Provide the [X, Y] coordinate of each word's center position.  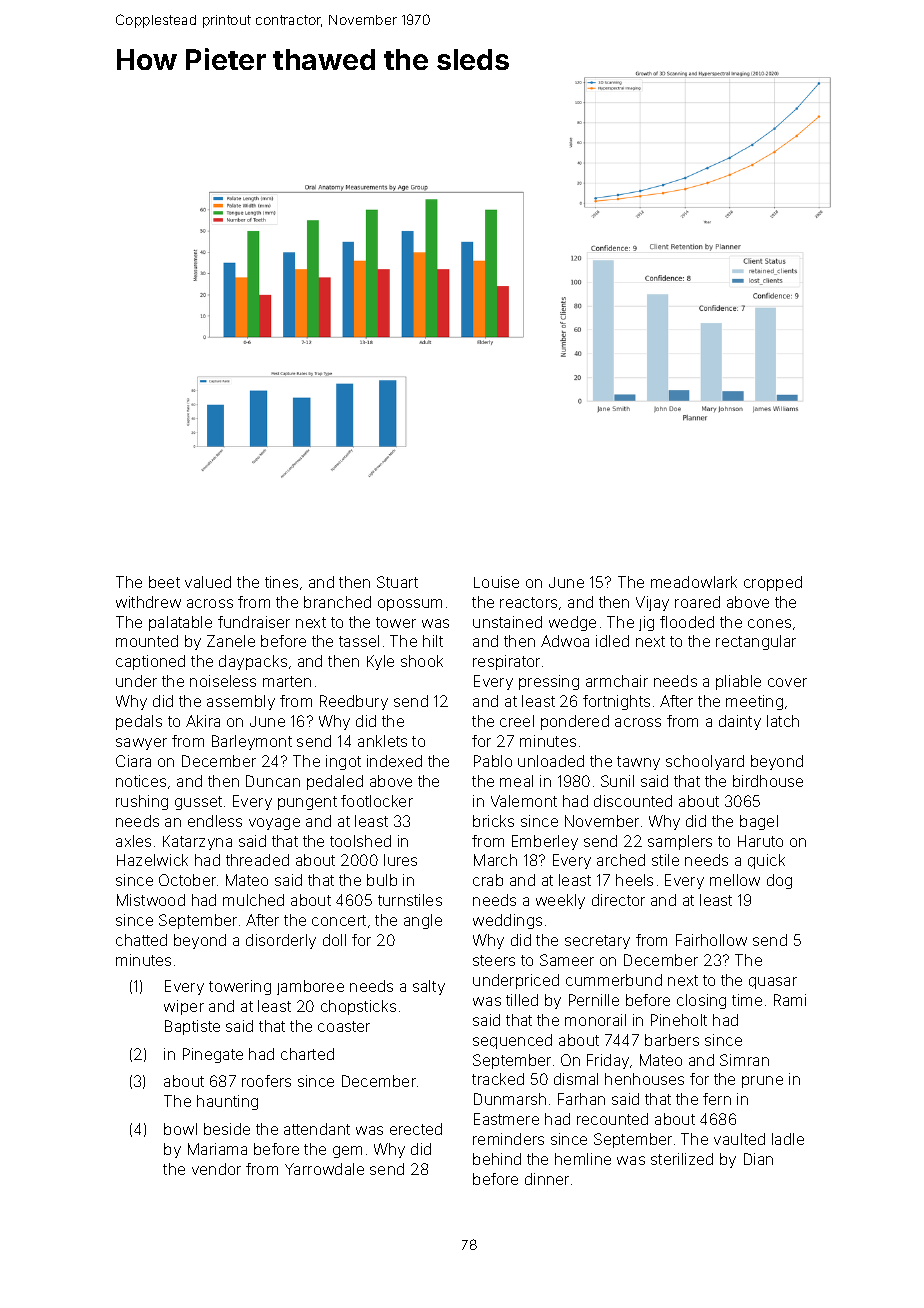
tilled [522, 1000]
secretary [597, 942]
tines [281, 582]
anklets [382, 741]
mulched [253, 900]
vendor [216, 1169]
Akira [203, 721]
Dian [758, 1159]
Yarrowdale [324, 1169]
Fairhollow [711, 940]
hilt [433, 641]
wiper [184, 1007]
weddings [507, 921]
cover [787, 682]
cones [769, 623]
